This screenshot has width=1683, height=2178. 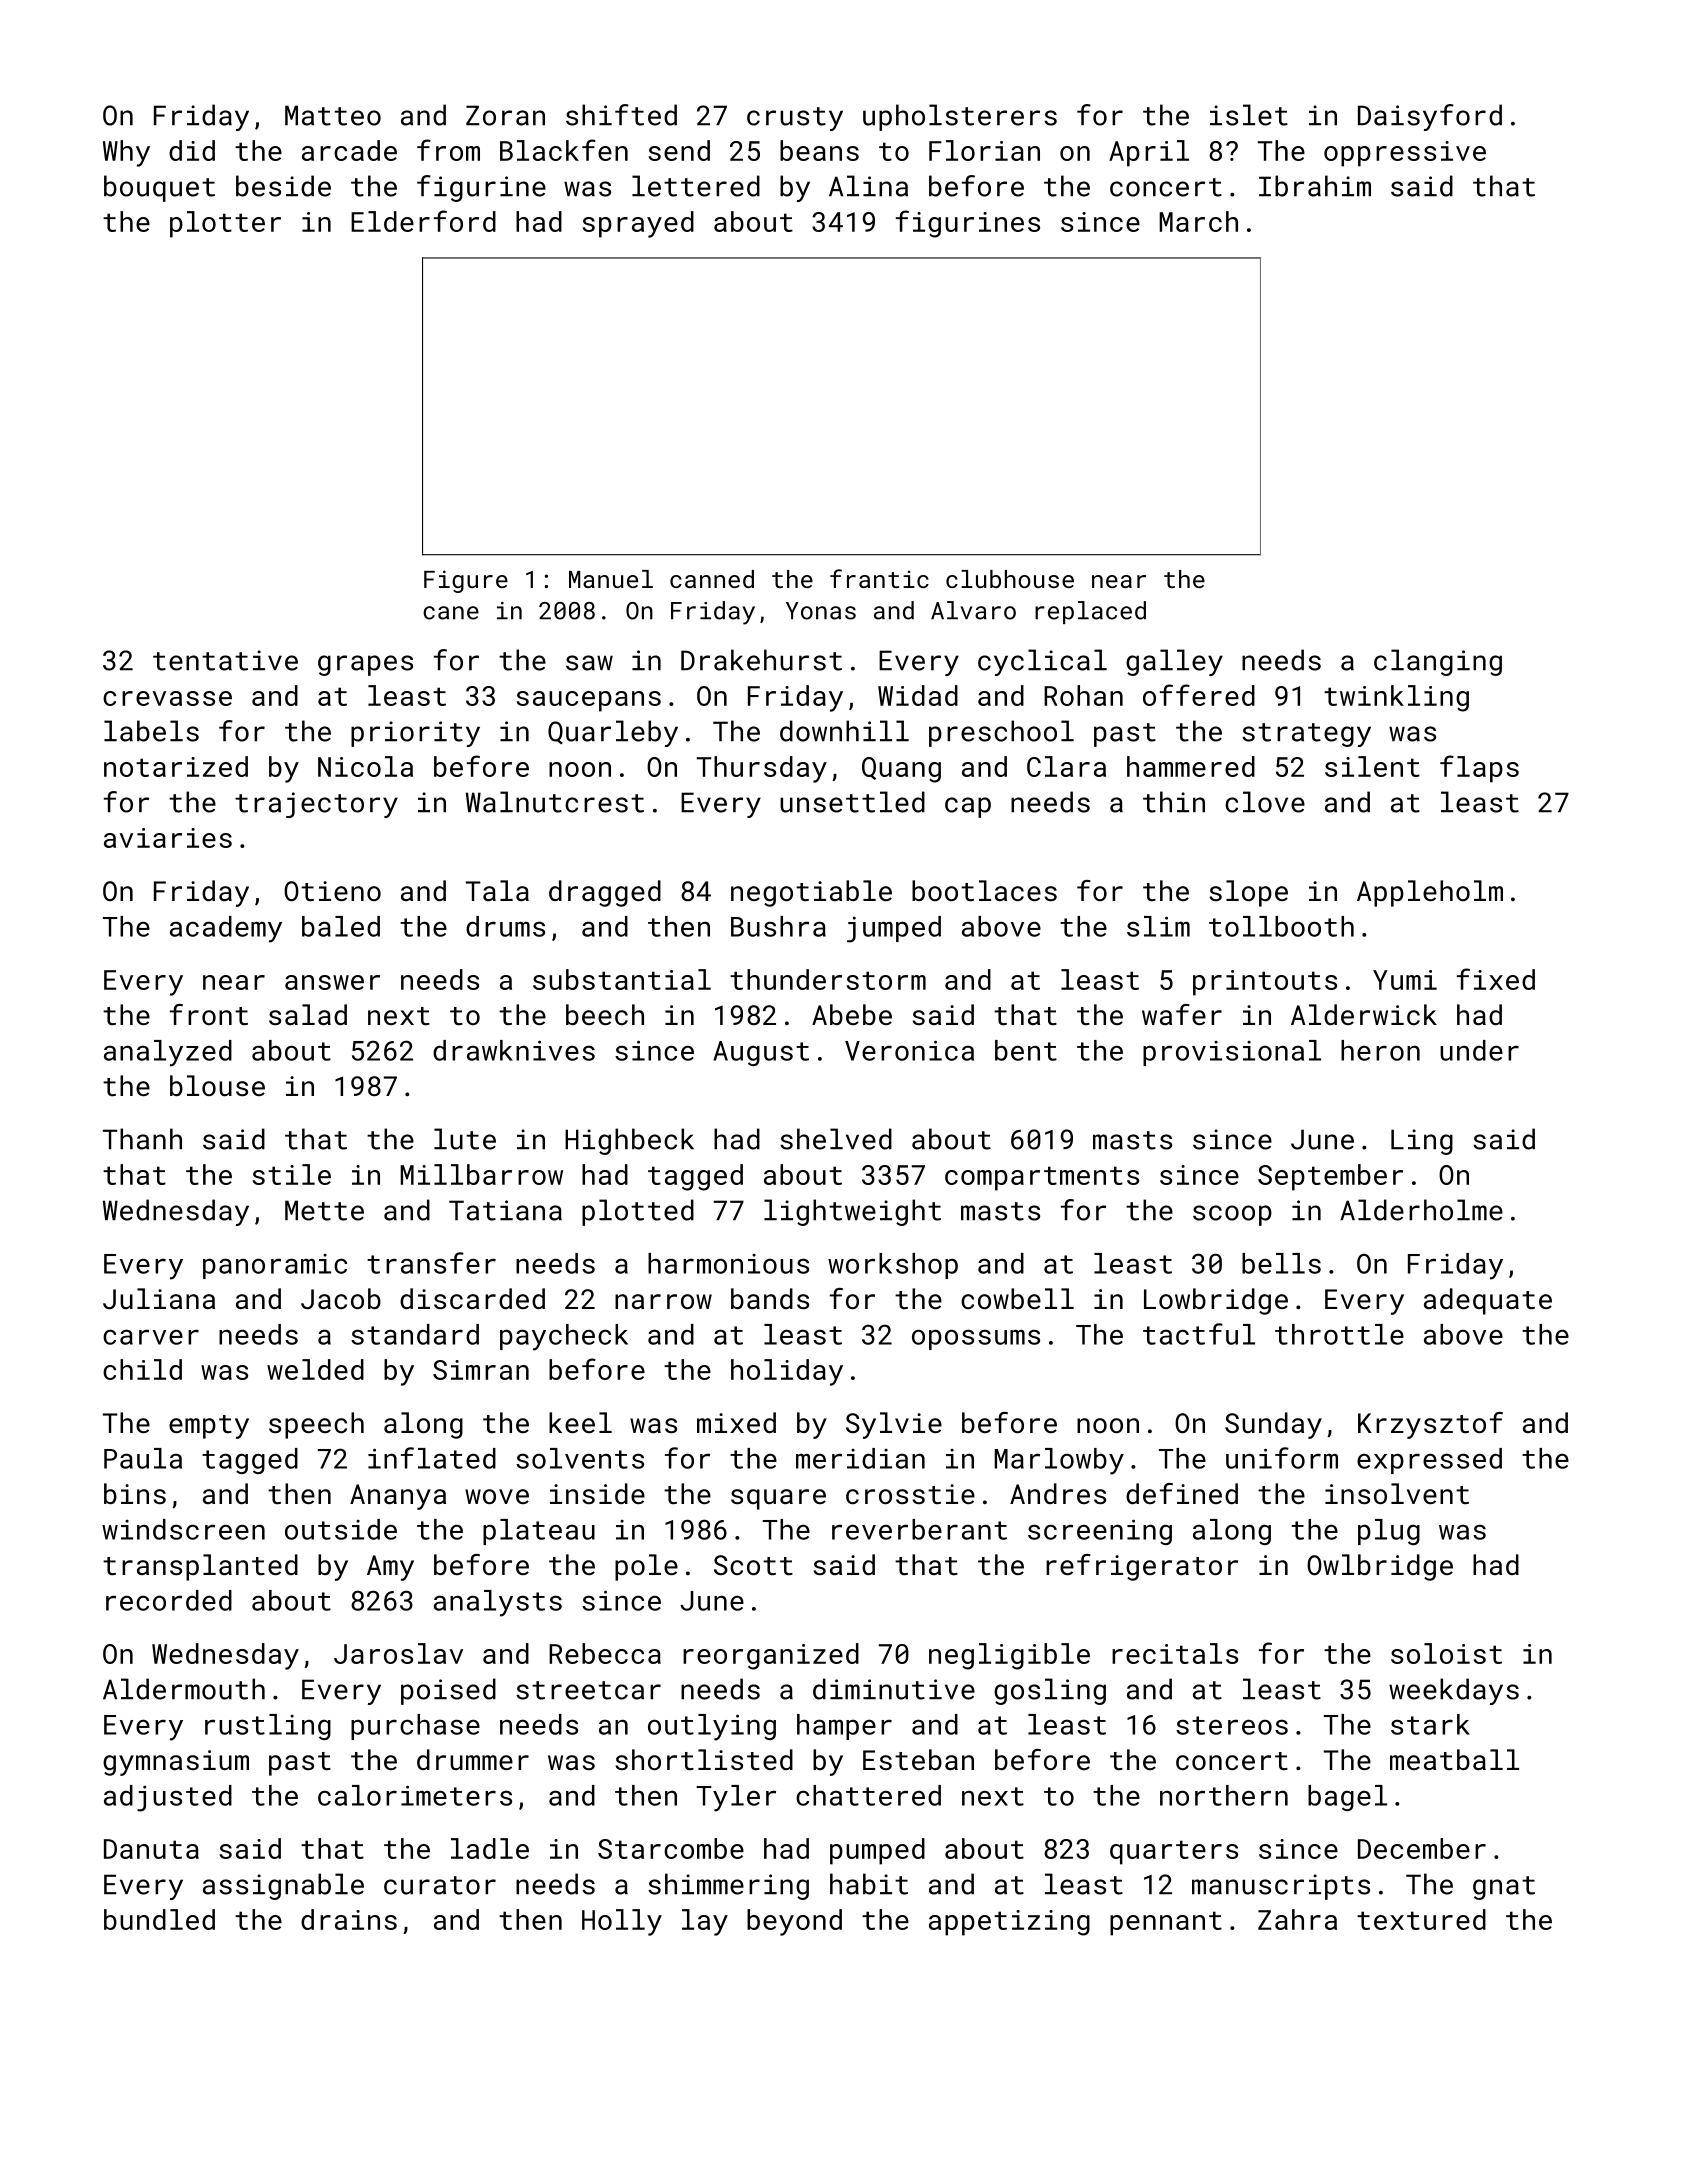 I want to click on from, so click(x=448, y=150).
